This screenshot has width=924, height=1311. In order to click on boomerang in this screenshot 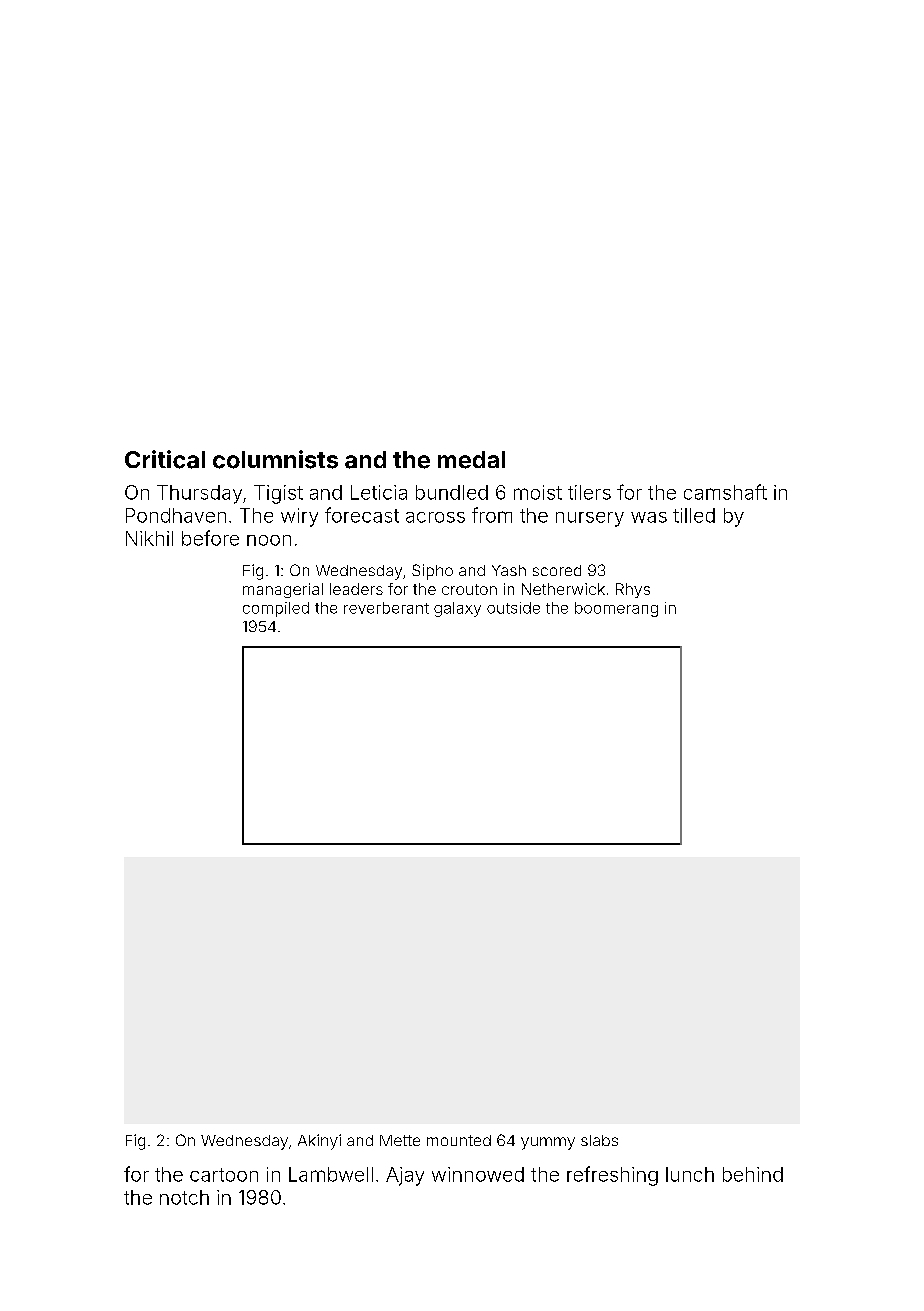, I will do `click(616, 609)`.
